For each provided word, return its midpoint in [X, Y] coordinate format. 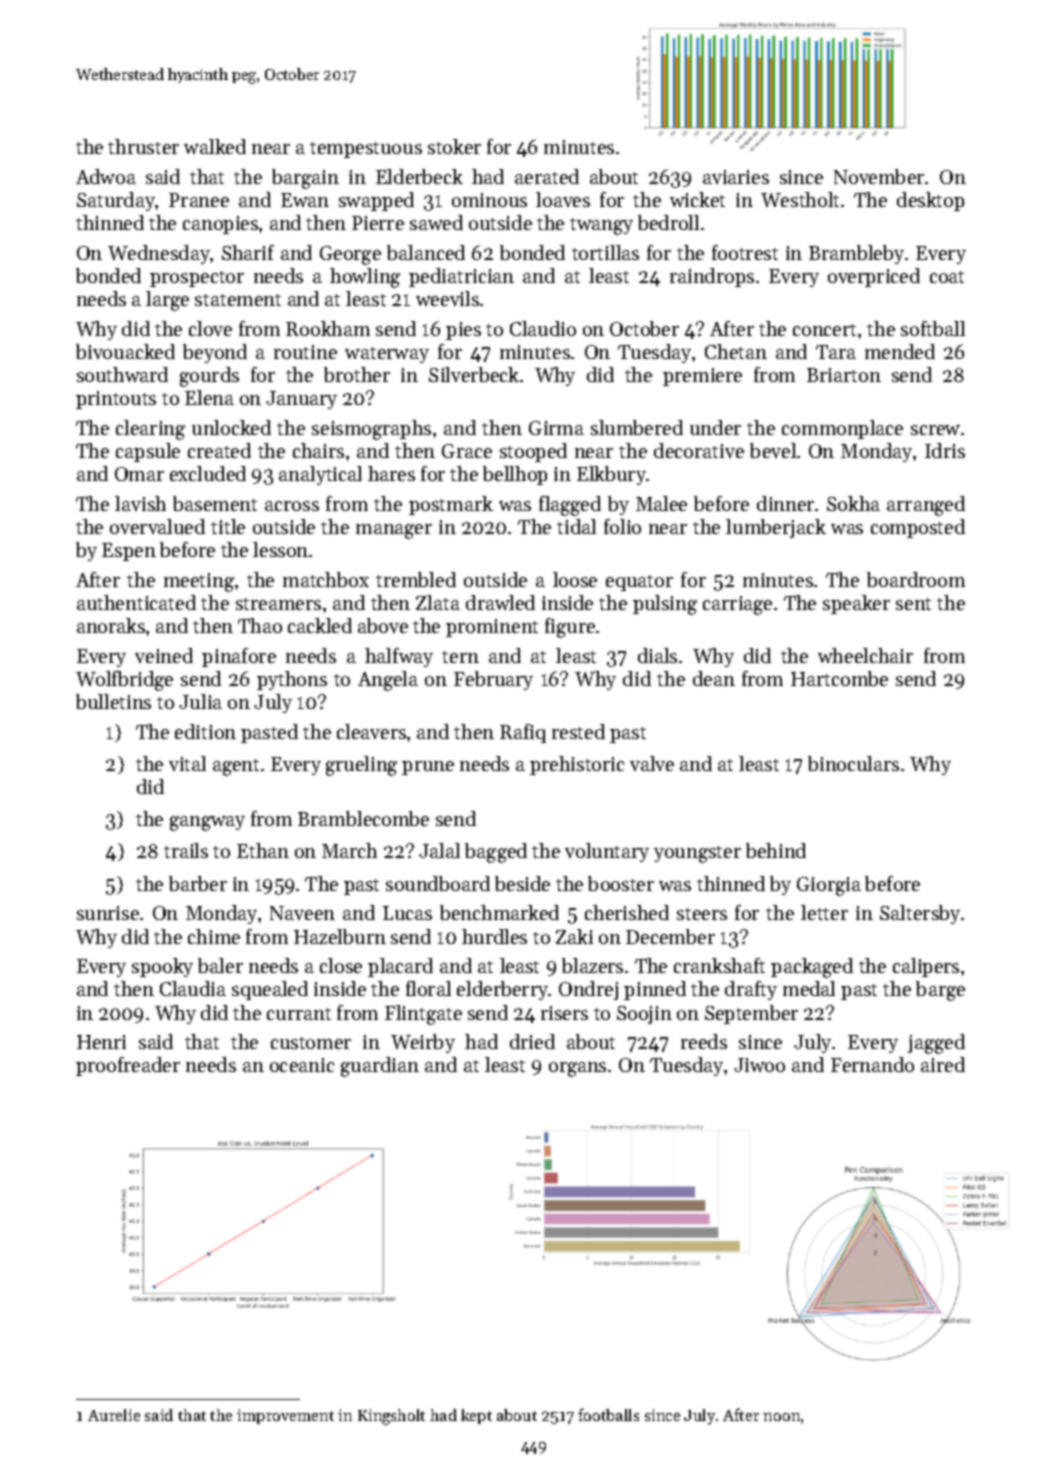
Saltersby [920, 914]
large [167, 301]
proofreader [128, 1066]
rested [578, 731]
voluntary [607, 852]
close [341, 965]
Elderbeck [419, 176]
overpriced [874, 277]
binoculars [853, 763]
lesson [280, 549]
